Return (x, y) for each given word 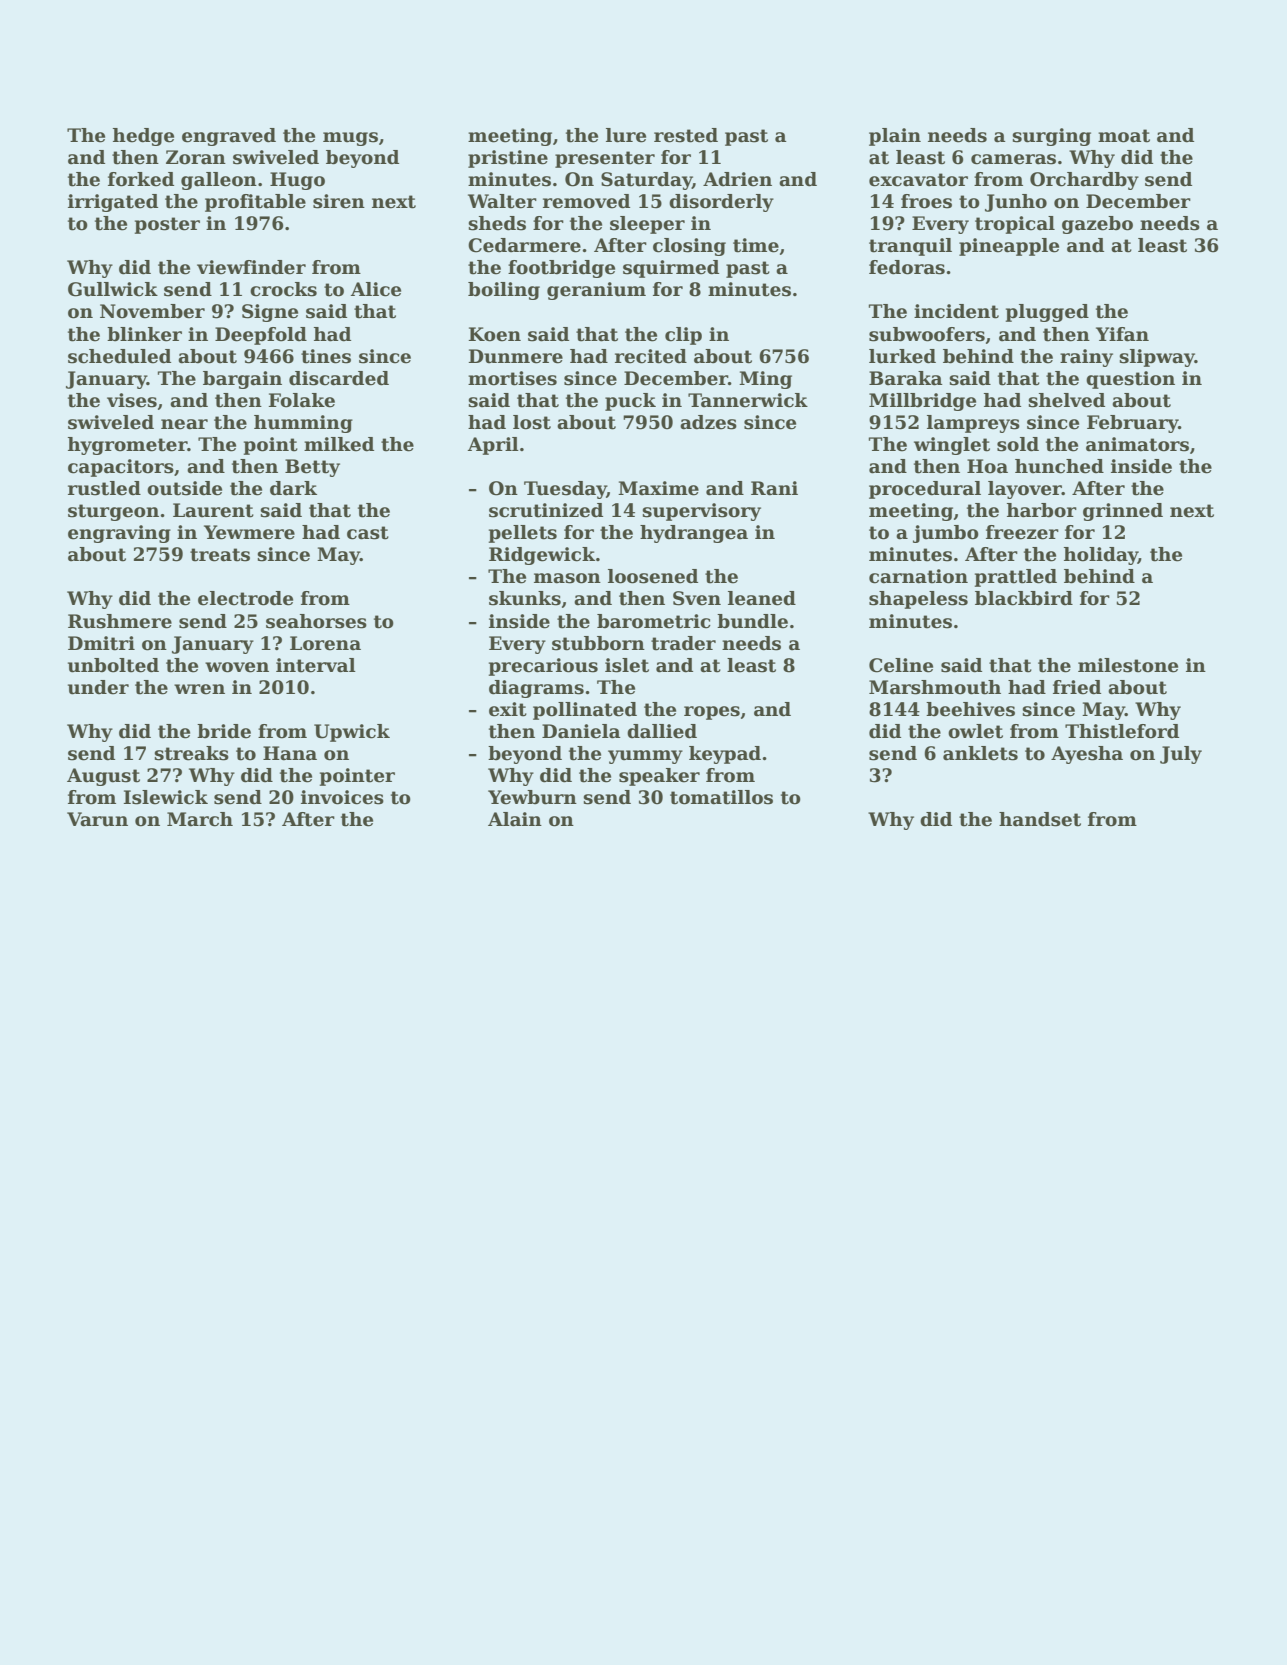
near (184, 424)
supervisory (701, 512)
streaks (191, 753)
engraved (229, 137)
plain (895, 137)
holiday (1101, 556)
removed (586, 201)
